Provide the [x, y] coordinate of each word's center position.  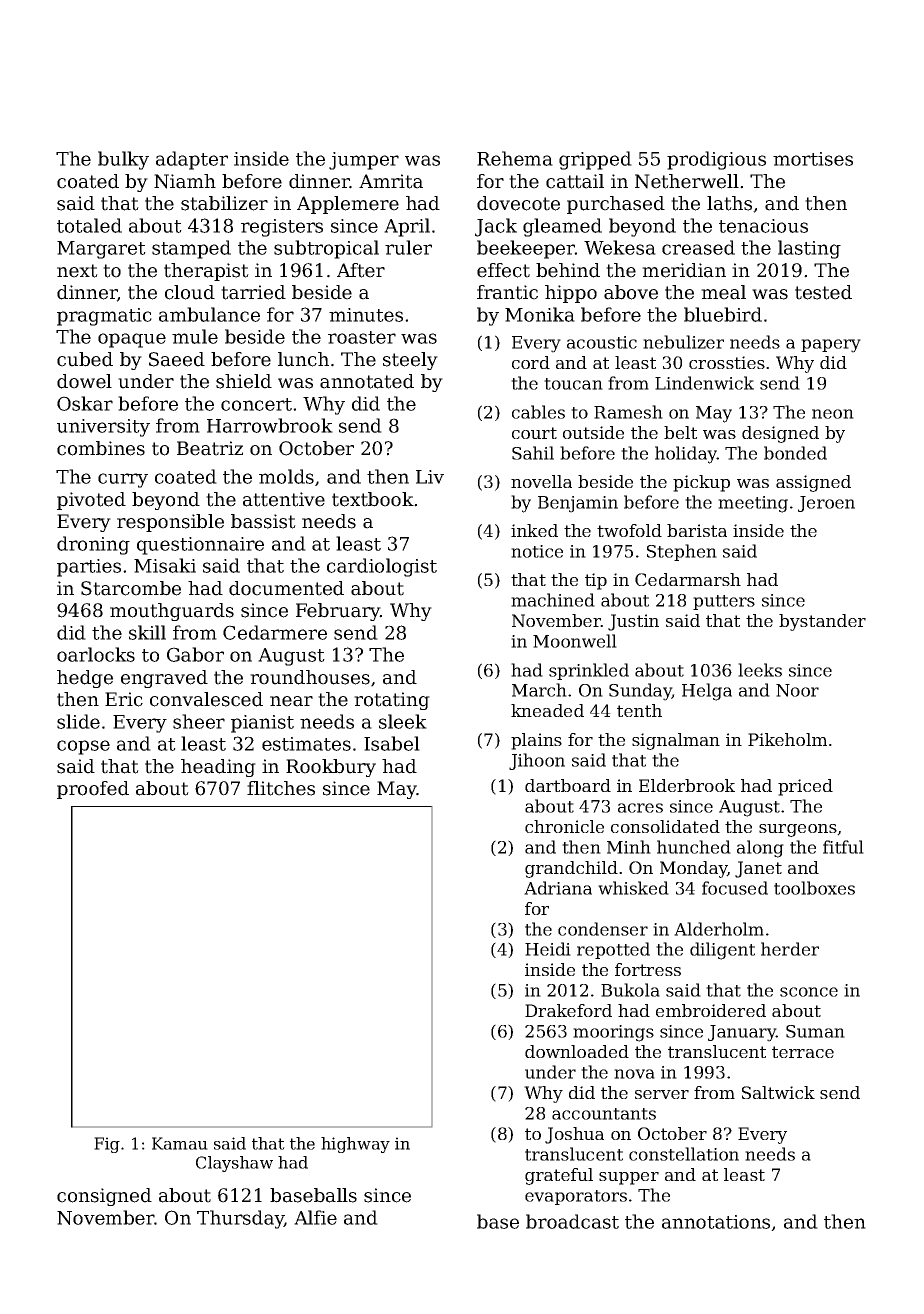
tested [823, 292]
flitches [281, 788]
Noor [797, 690]
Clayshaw [234, 1164]
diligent [722, 951]
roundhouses [310, 677]
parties [89, 568]
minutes [366, 315]
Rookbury [331, 768]
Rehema [515, 158]
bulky [123, 160]
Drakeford [568, 1010]
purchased [616, 205]
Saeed [177, 359]
